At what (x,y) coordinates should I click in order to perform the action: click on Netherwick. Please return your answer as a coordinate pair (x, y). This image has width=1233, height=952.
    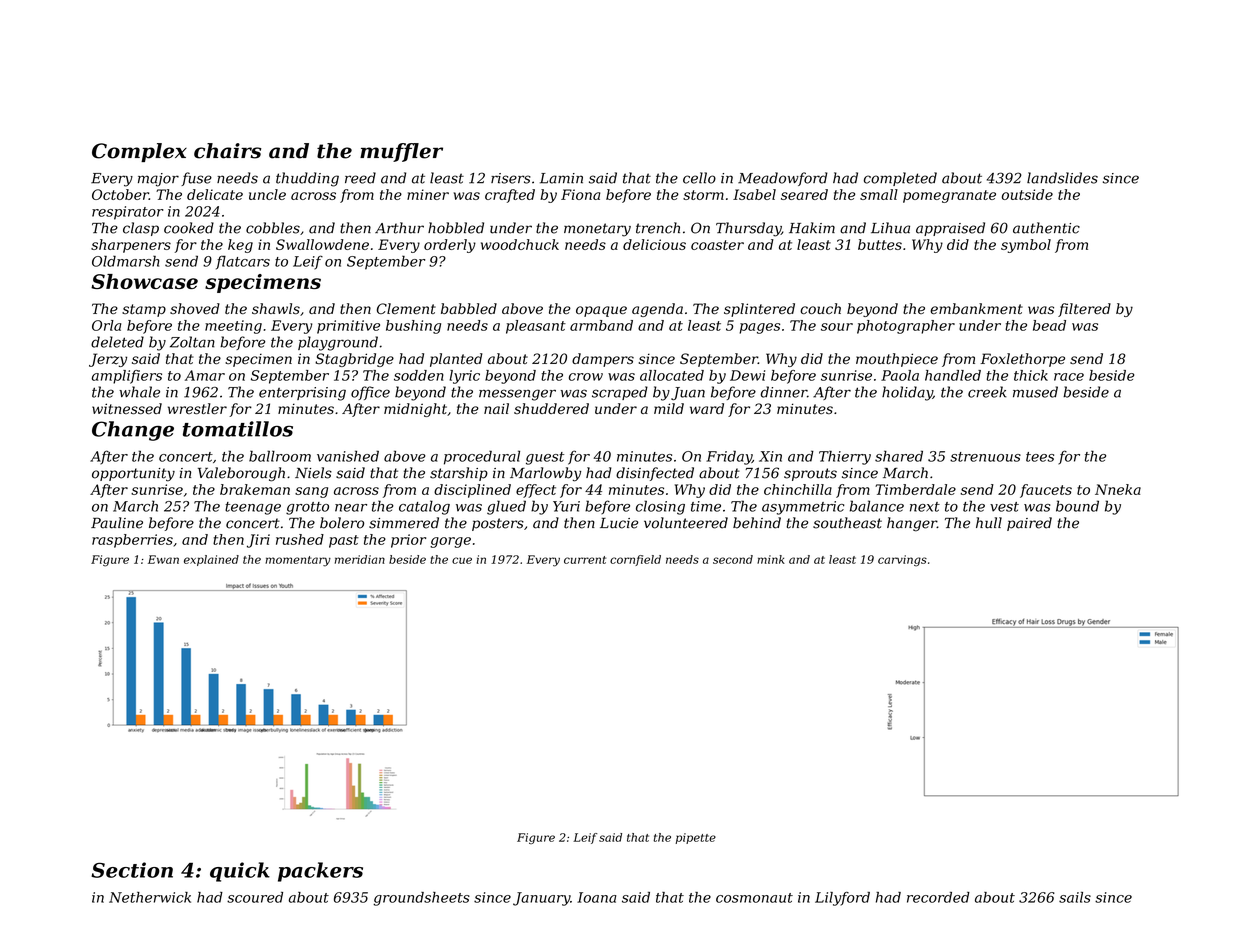
    Looking at the image, I should click on (150, 897).
